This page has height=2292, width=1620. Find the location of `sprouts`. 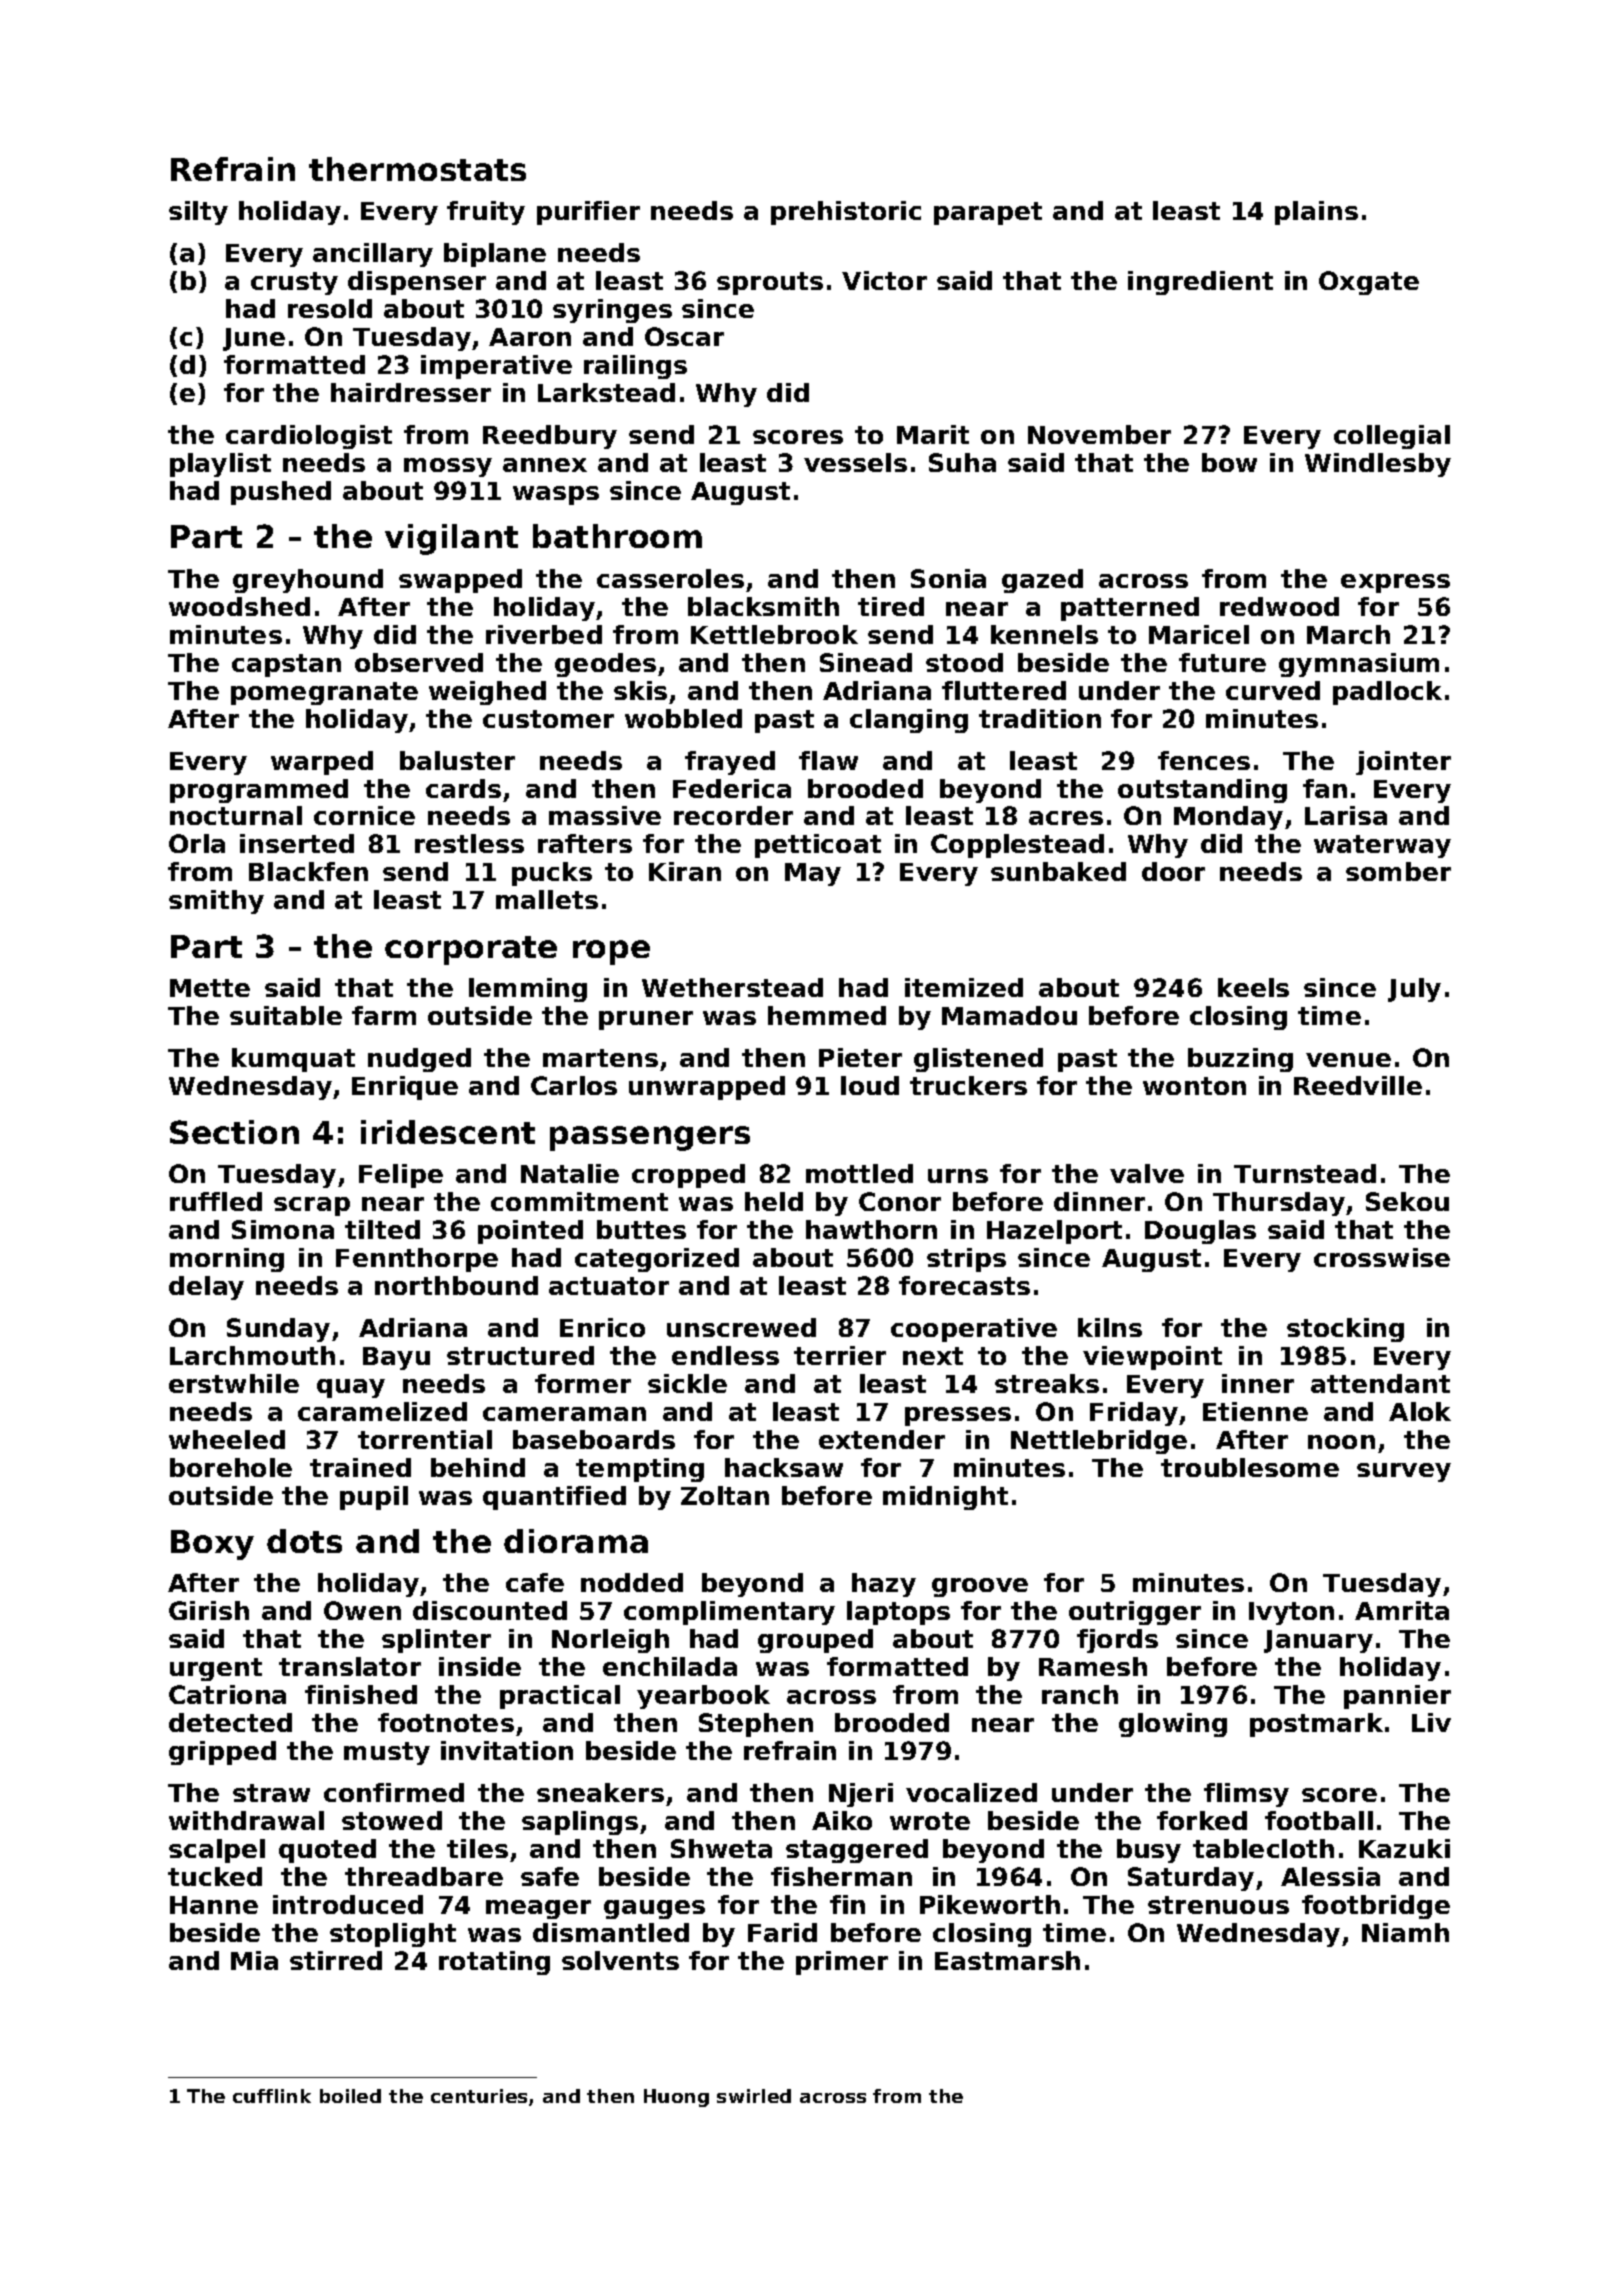

sprouts is located at coordinates (770, 283).
